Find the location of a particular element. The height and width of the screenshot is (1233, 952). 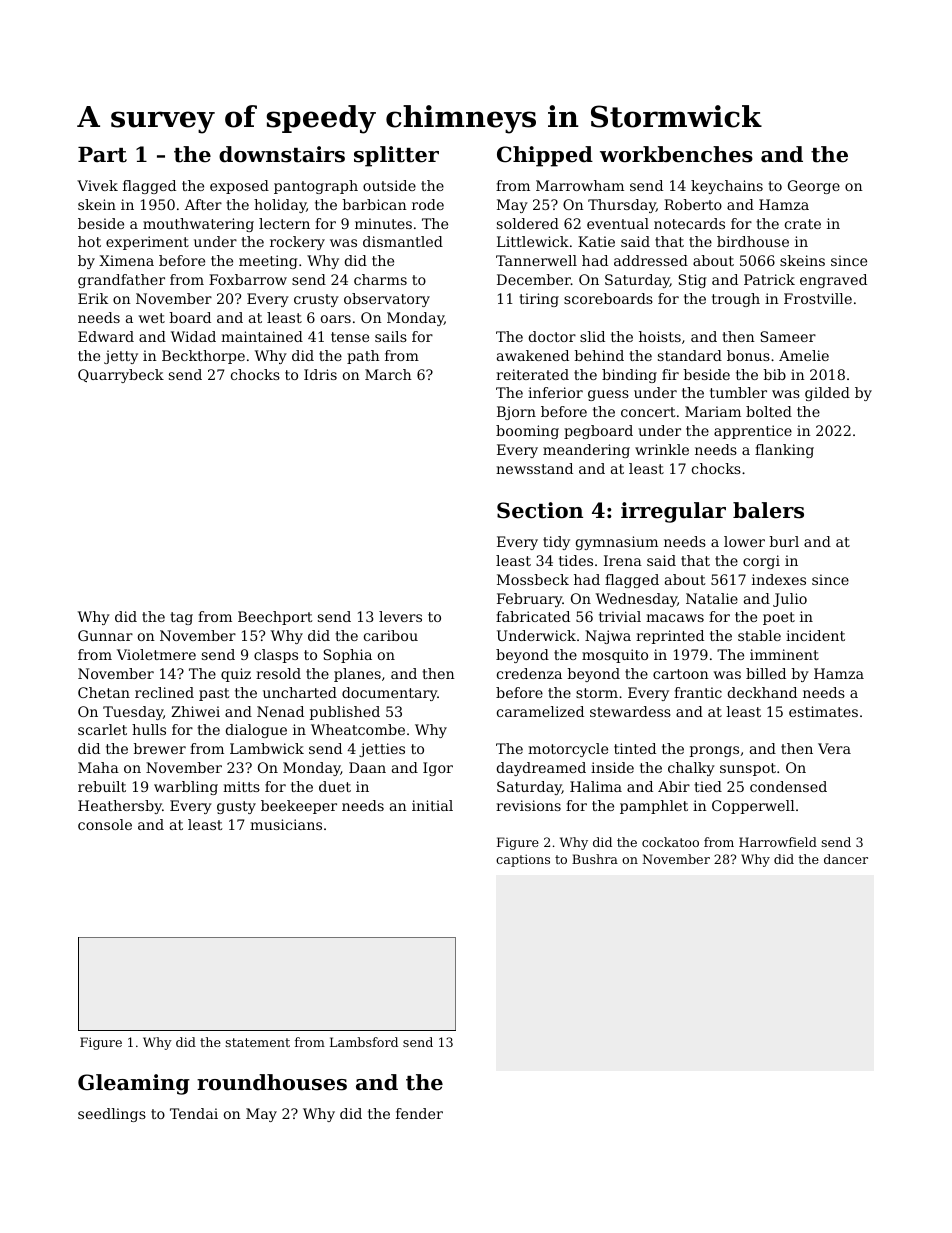

burl is located at coordinates (784, 541).
